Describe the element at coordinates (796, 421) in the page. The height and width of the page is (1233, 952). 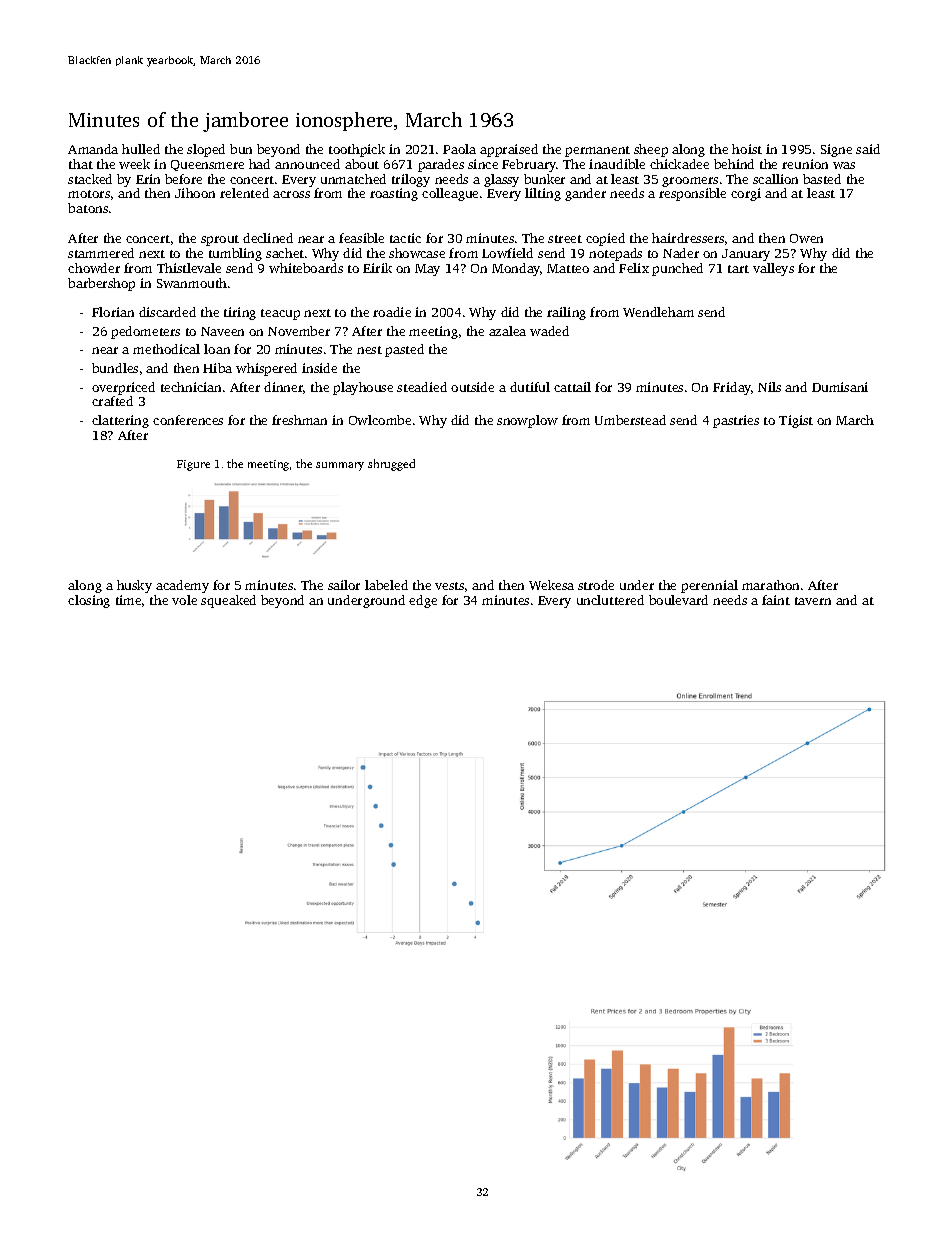
I see `Tigist` at that location.
